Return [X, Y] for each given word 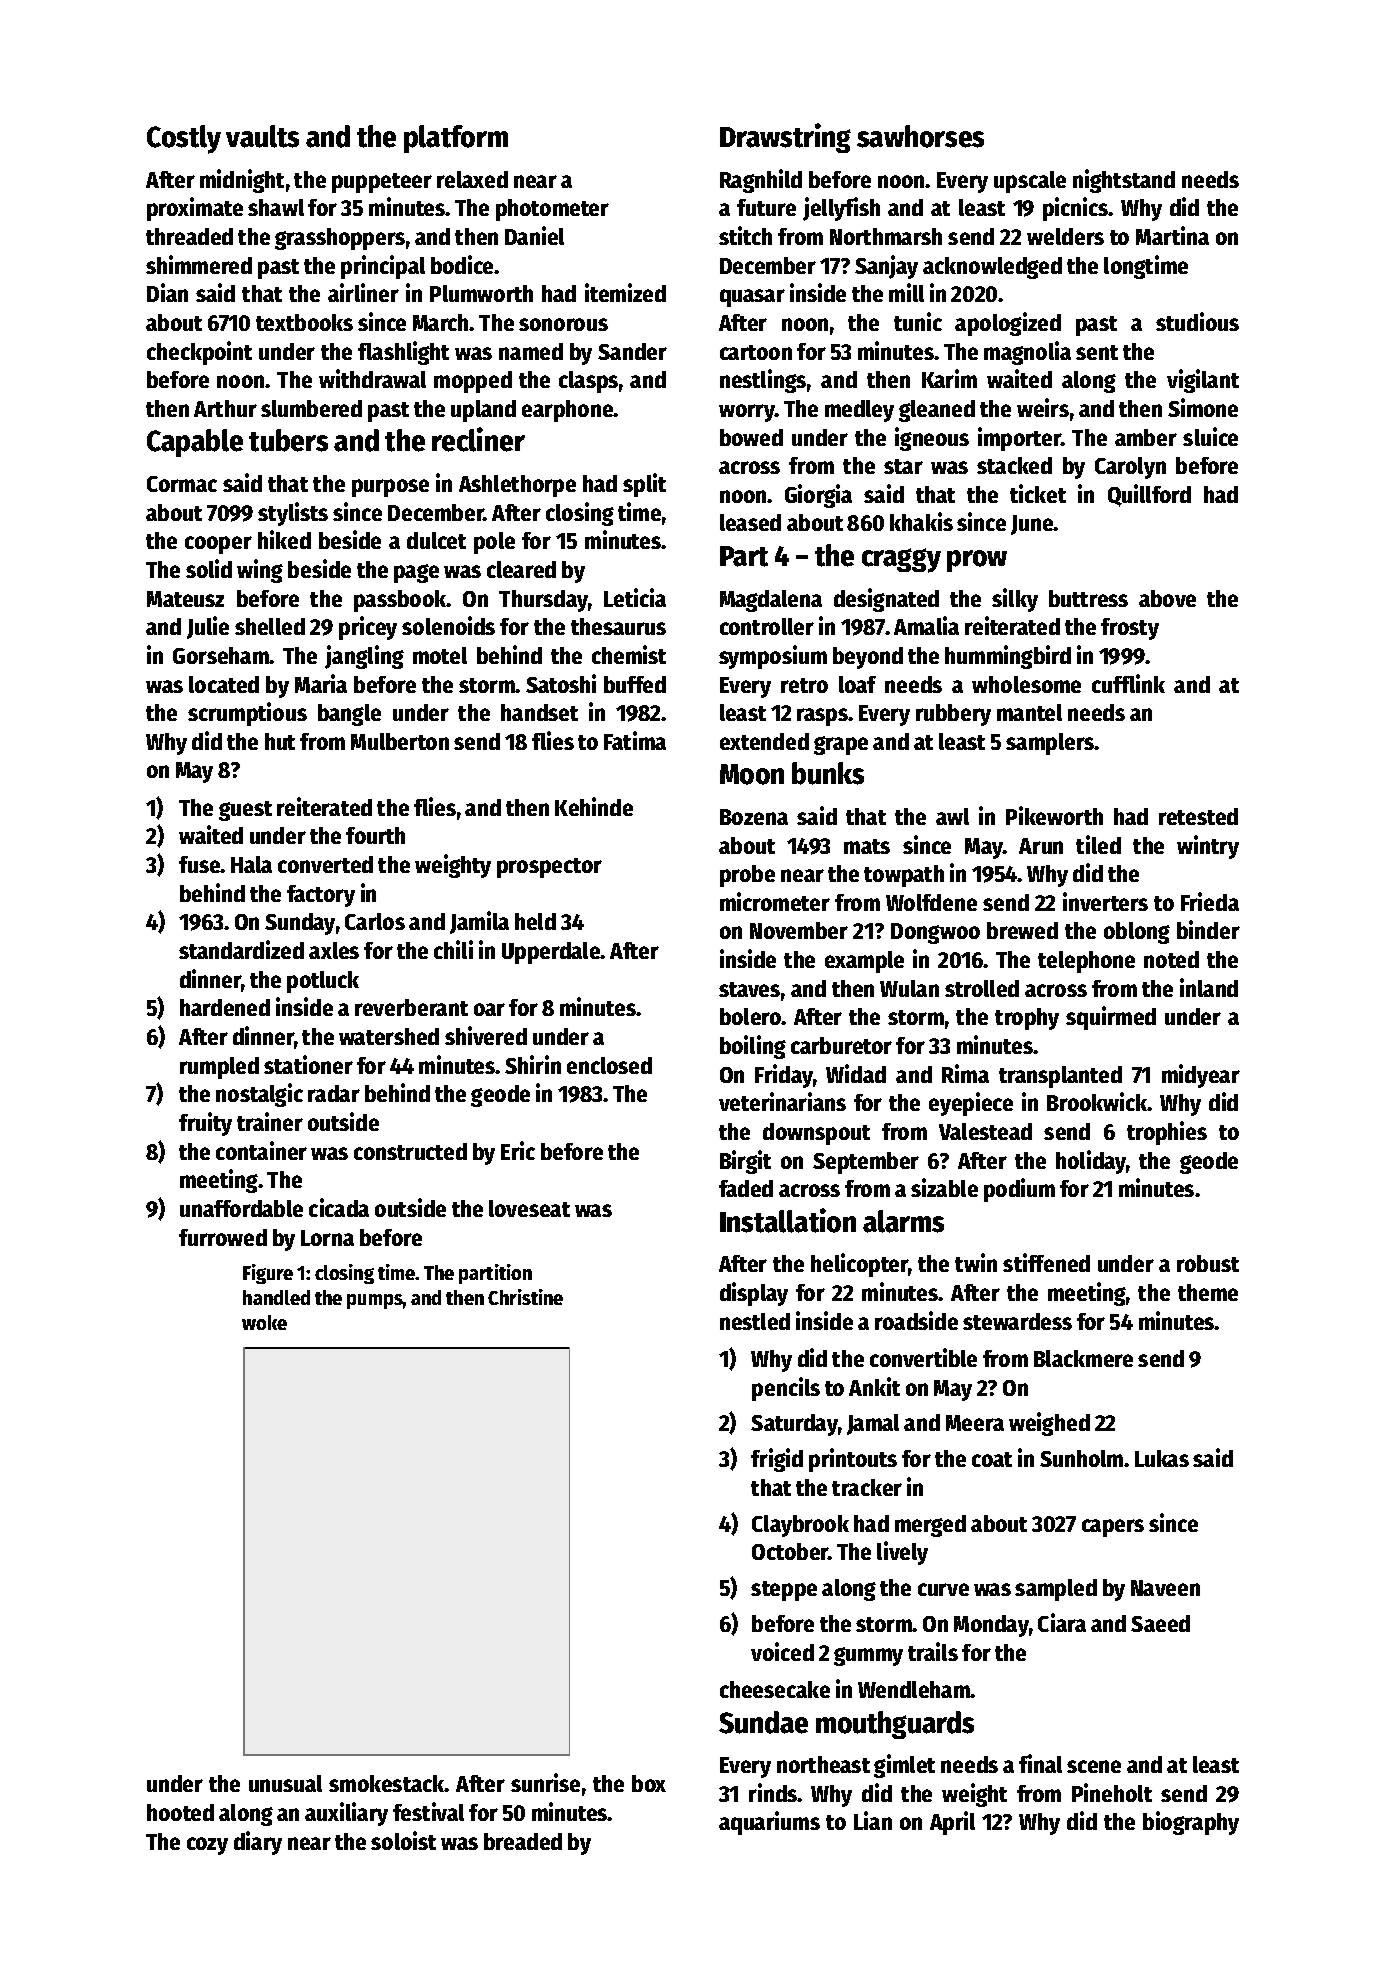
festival [428, 1811]
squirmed [1111, 1018]
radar [334, 1093]
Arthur [225, 408]
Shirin [533, 1064]
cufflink [1128, 683]
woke [264, 1322]
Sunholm [1081, 1458]
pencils [786, 1389]
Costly [184, 139]
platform [456, 139]
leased [750, 522]
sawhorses [920, 136]
